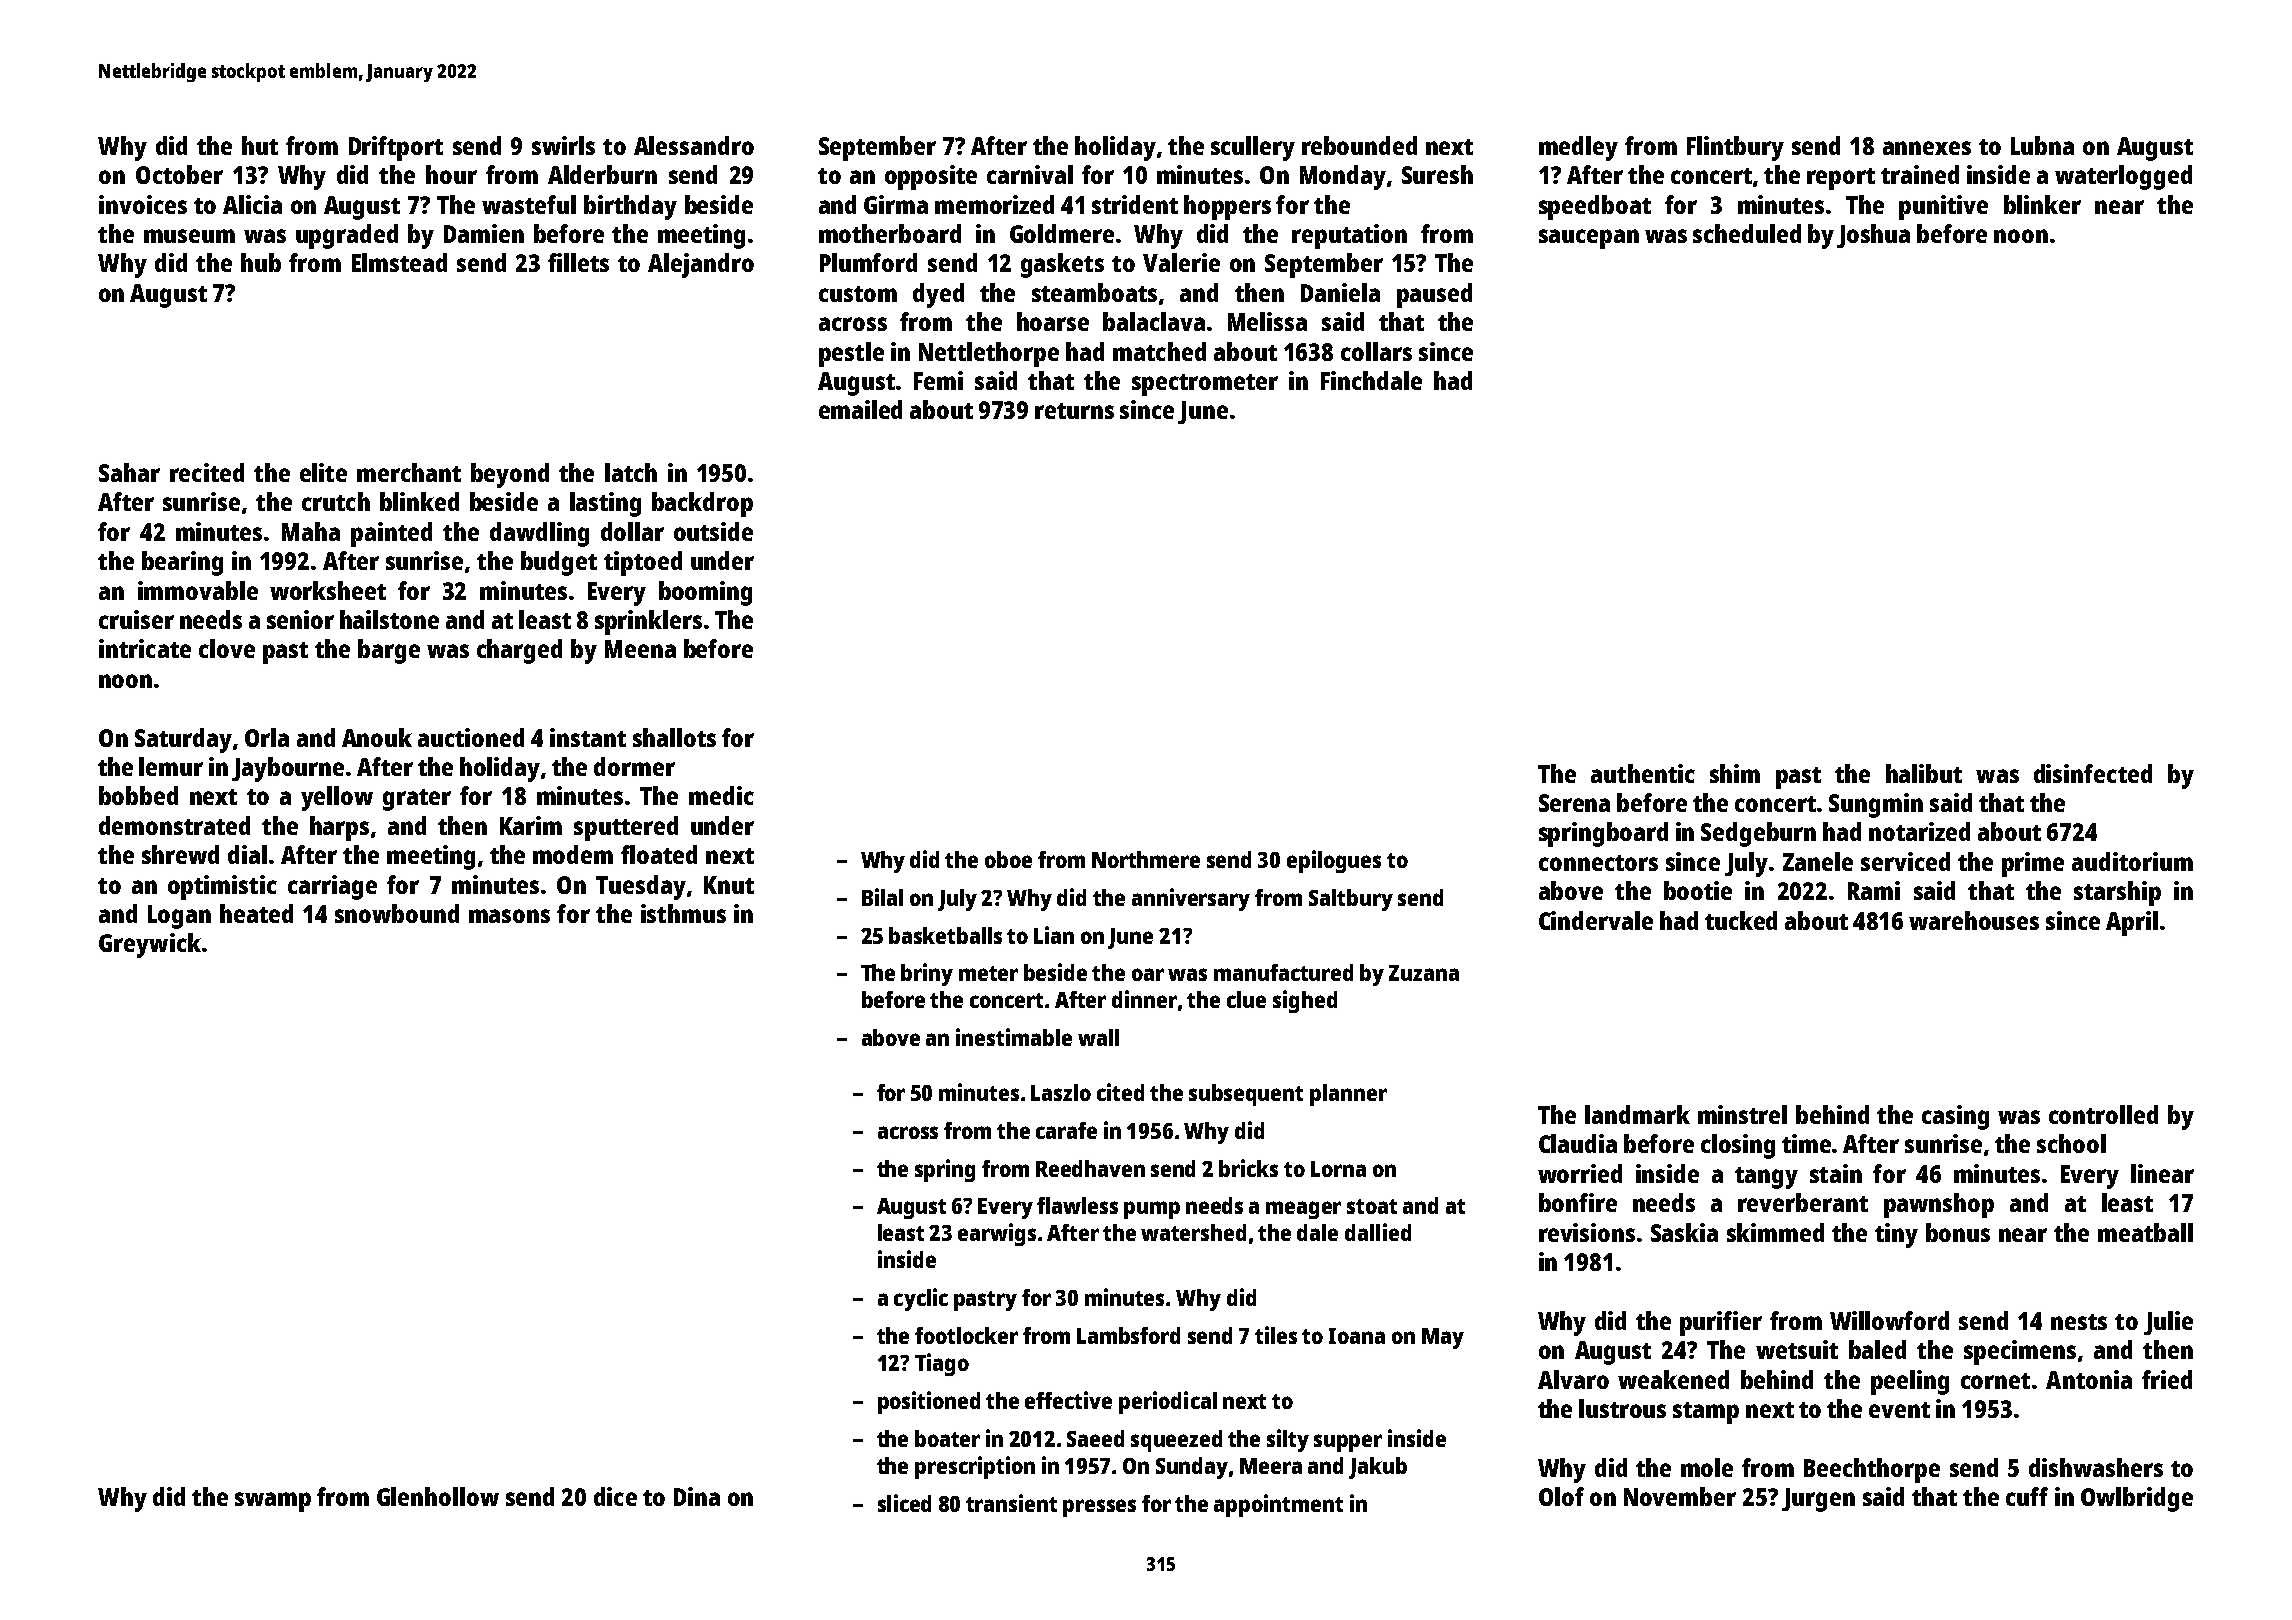  What do you see at coordinates (179, 174) in the page?
I see `October` at bounding box center [179, 174].
